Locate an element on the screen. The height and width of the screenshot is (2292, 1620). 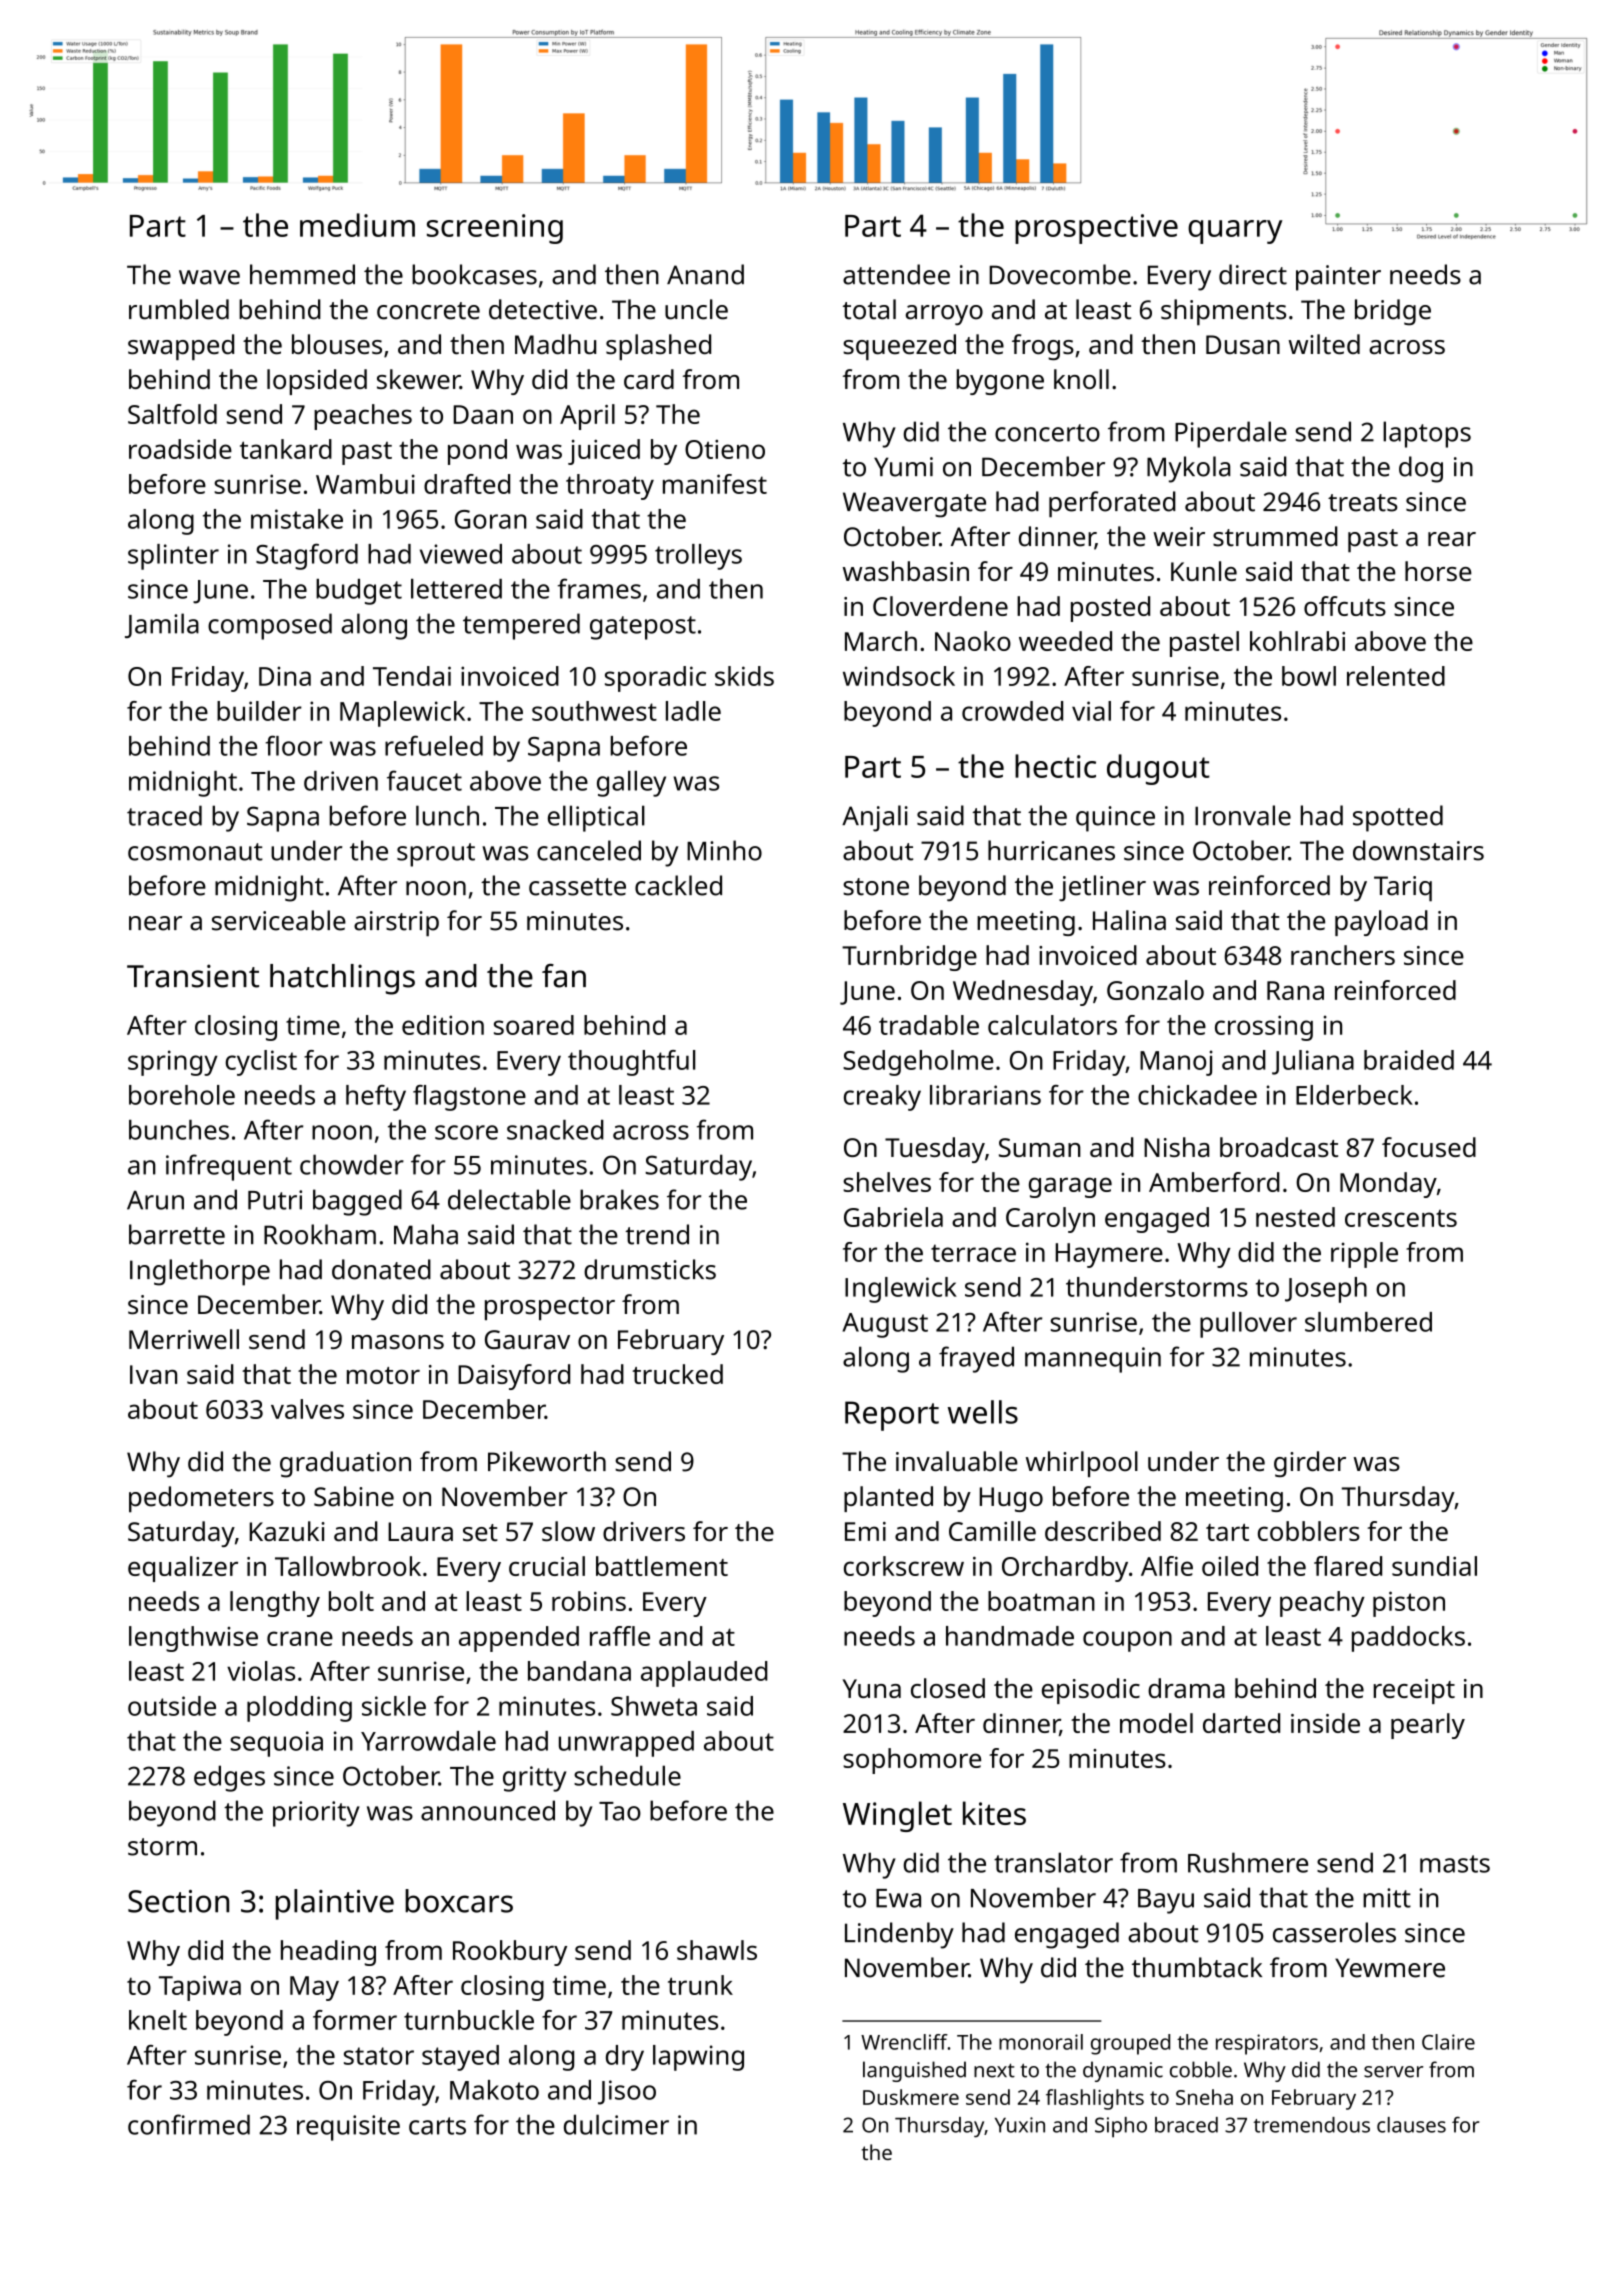
traced is located at coordinates (164, 815).
